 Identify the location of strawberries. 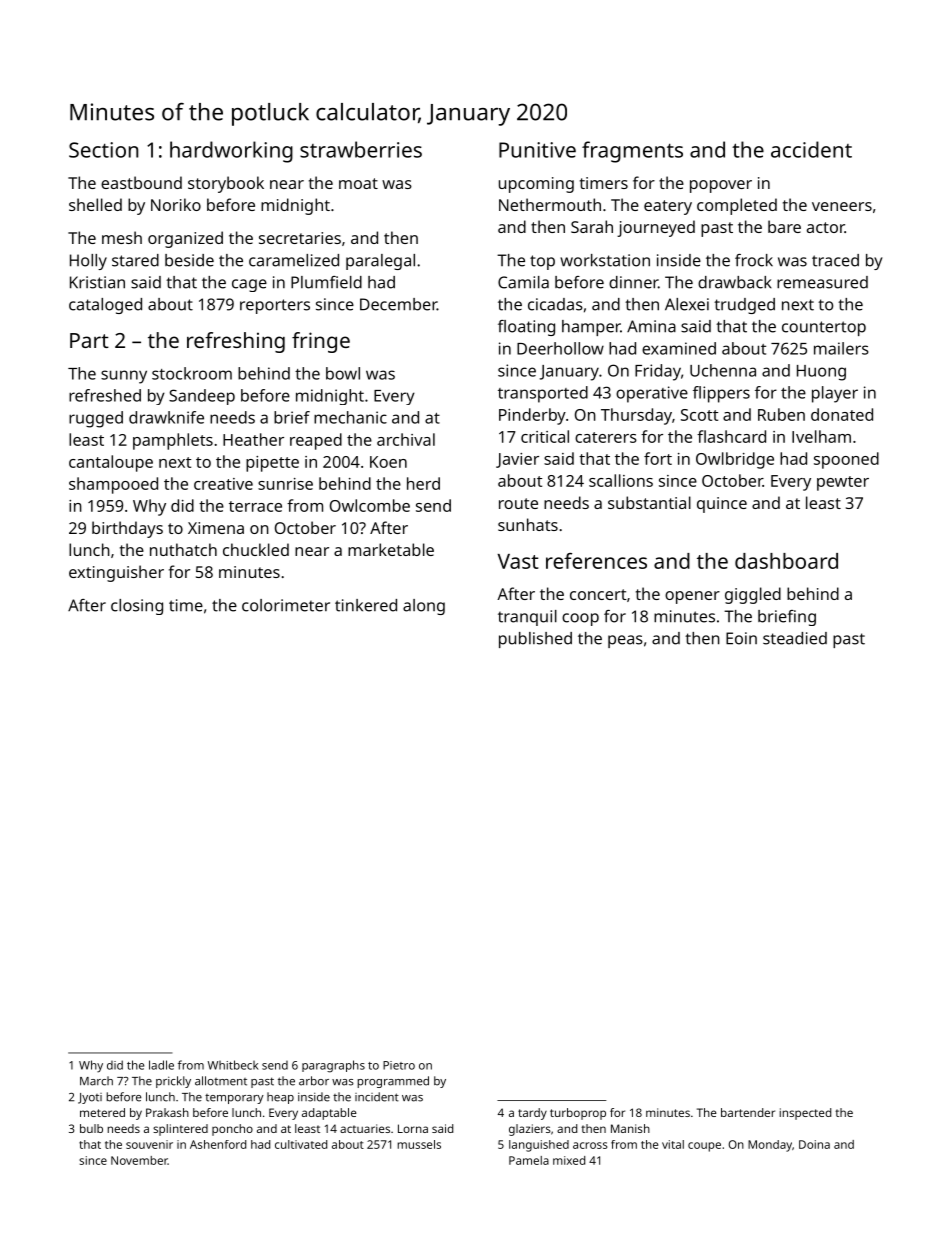
(361, 149).
